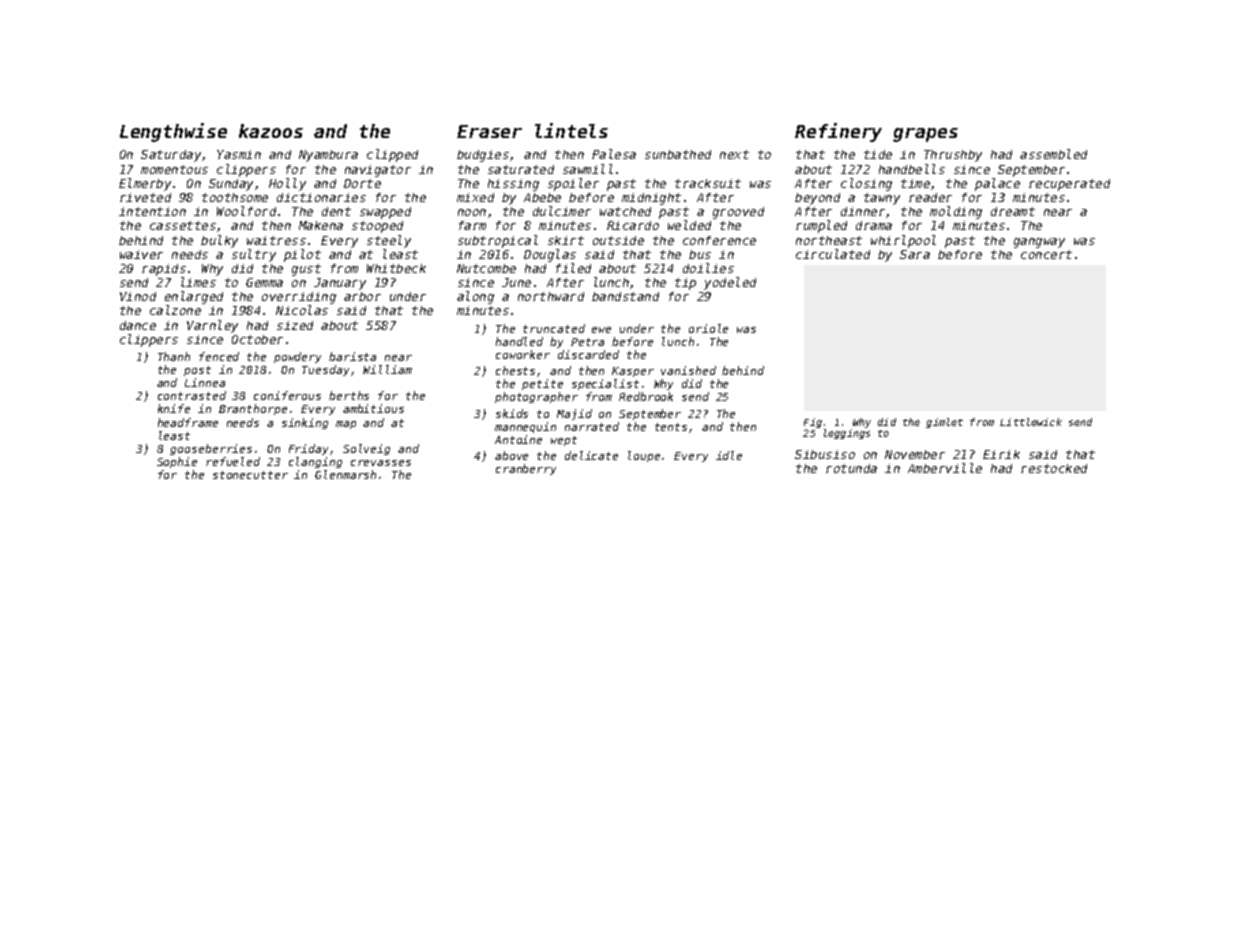  I want to click on barista, so click(352, 356).
